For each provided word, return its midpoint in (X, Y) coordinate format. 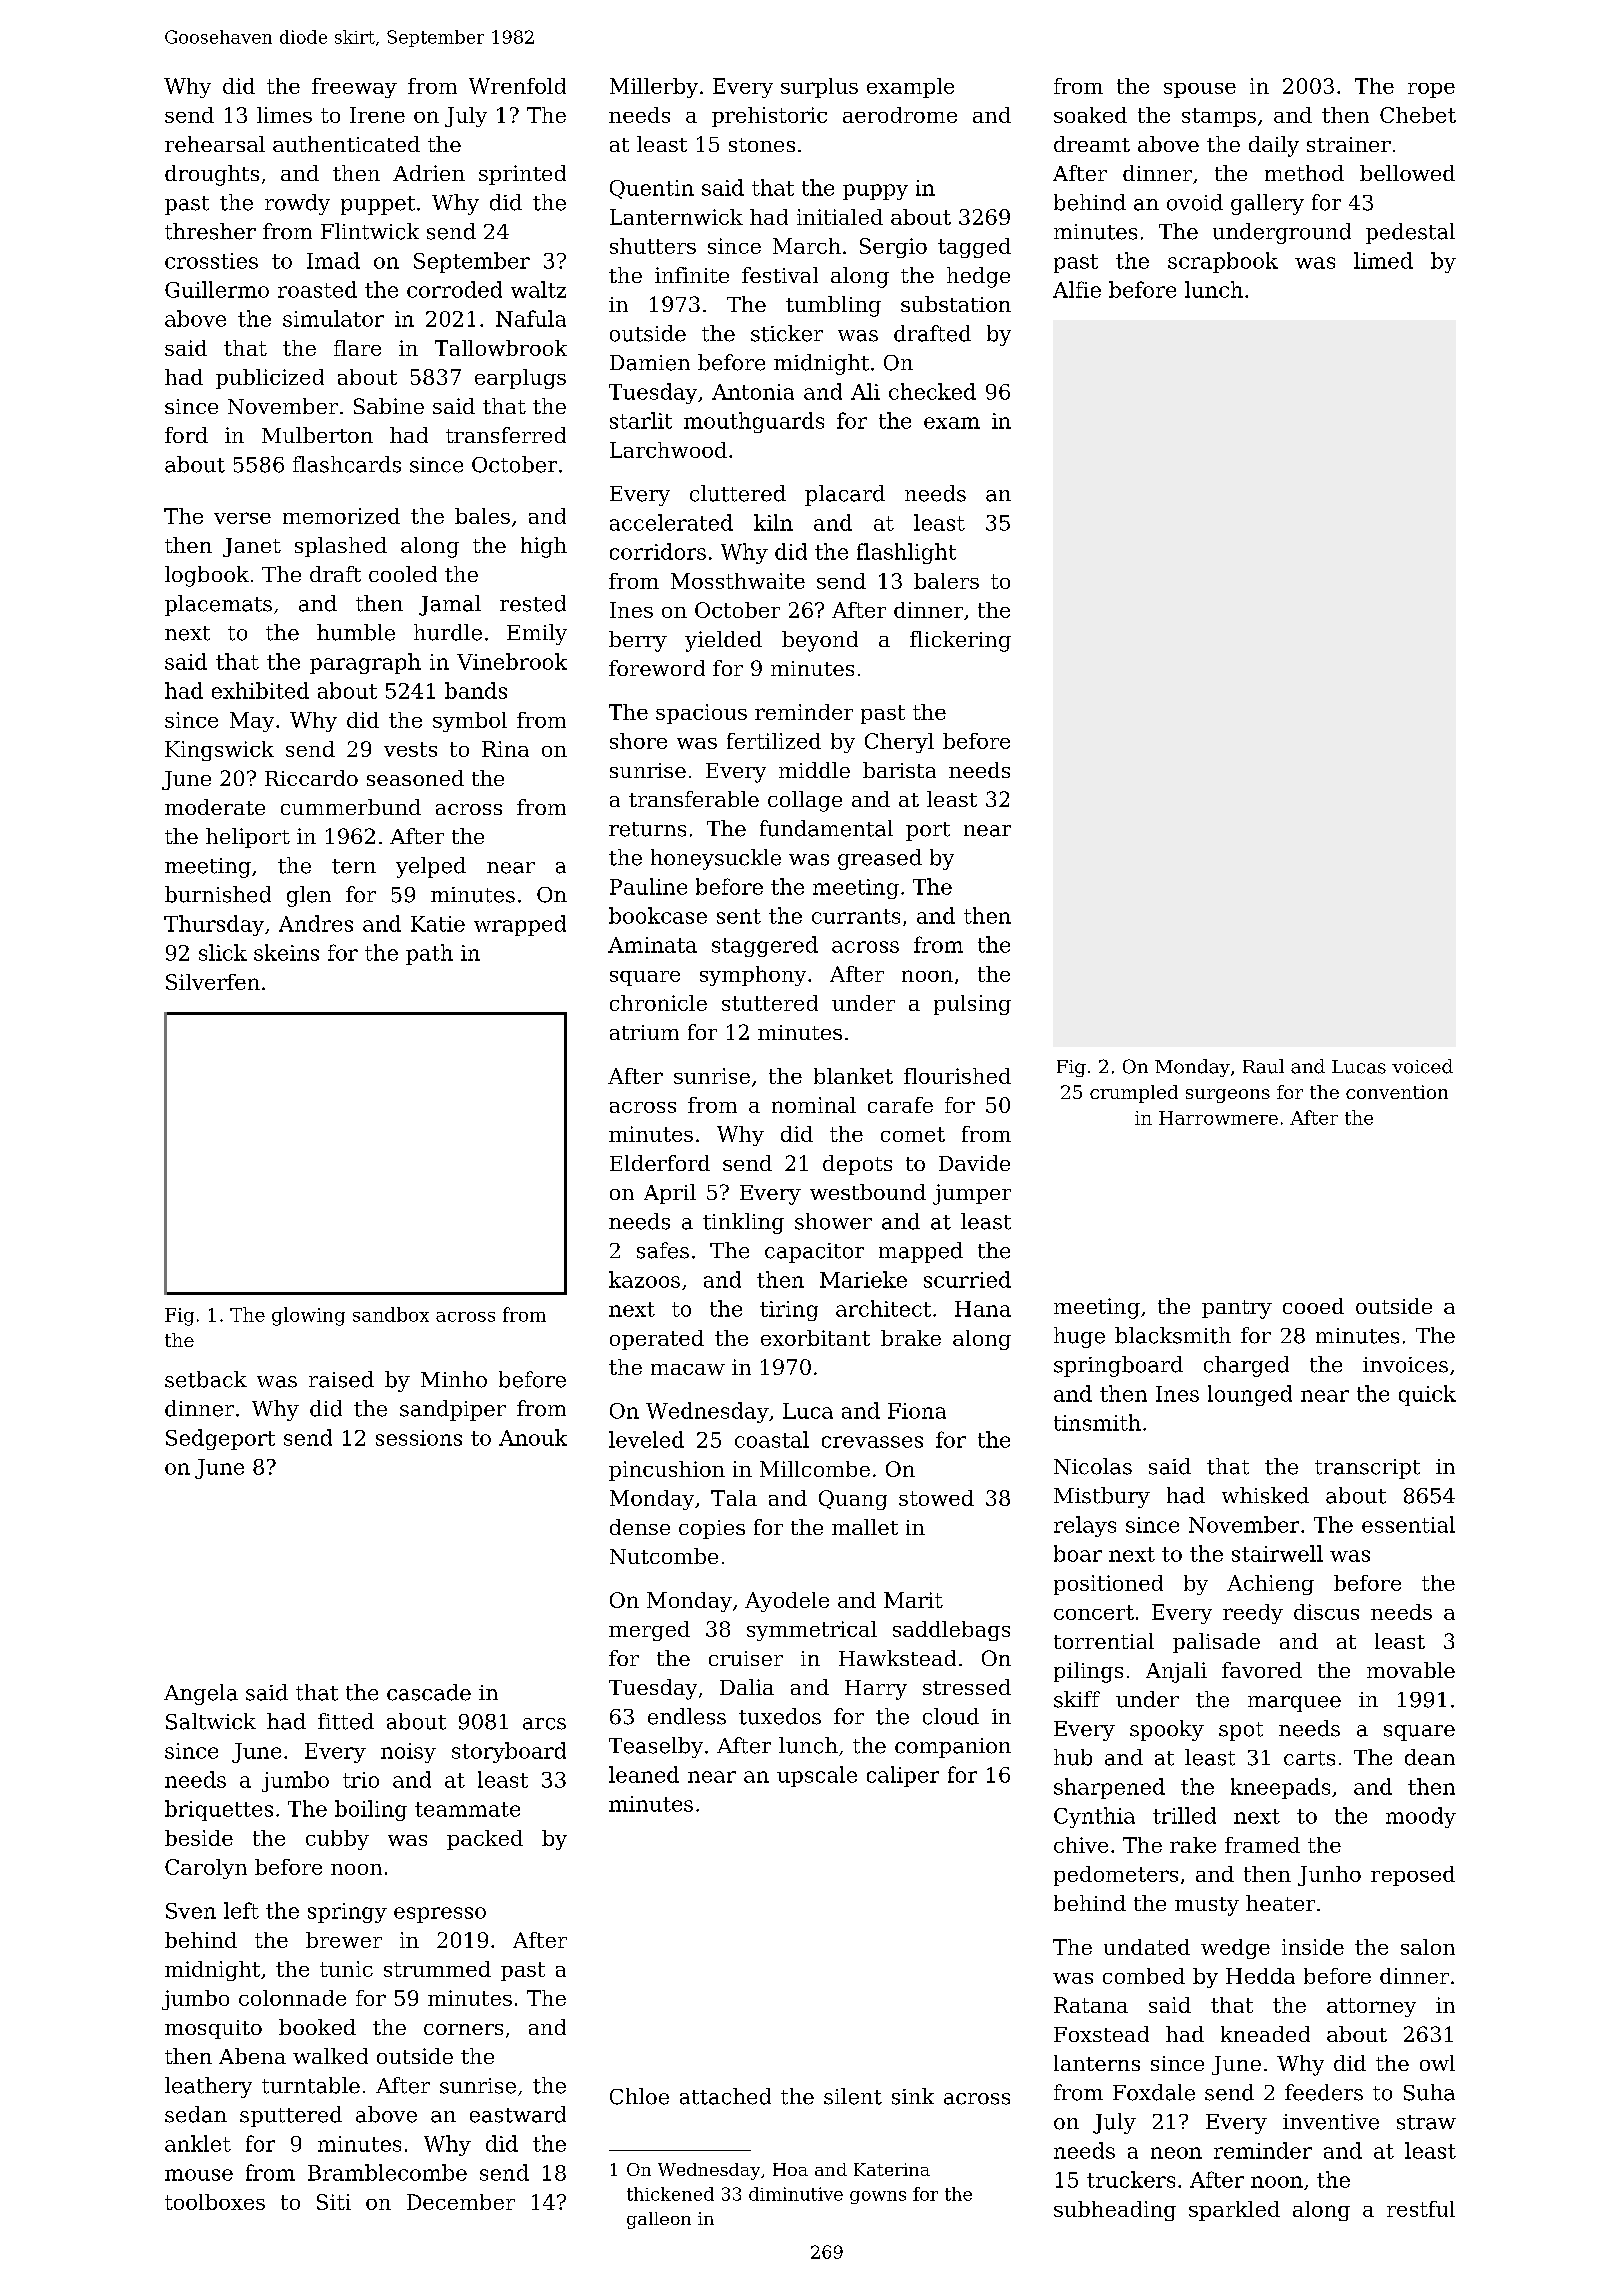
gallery (1267, 204)
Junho (1329, 1876)
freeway (354, 88)
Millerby (654, 88)
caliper (903, 1776)
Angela (201, 1694)
